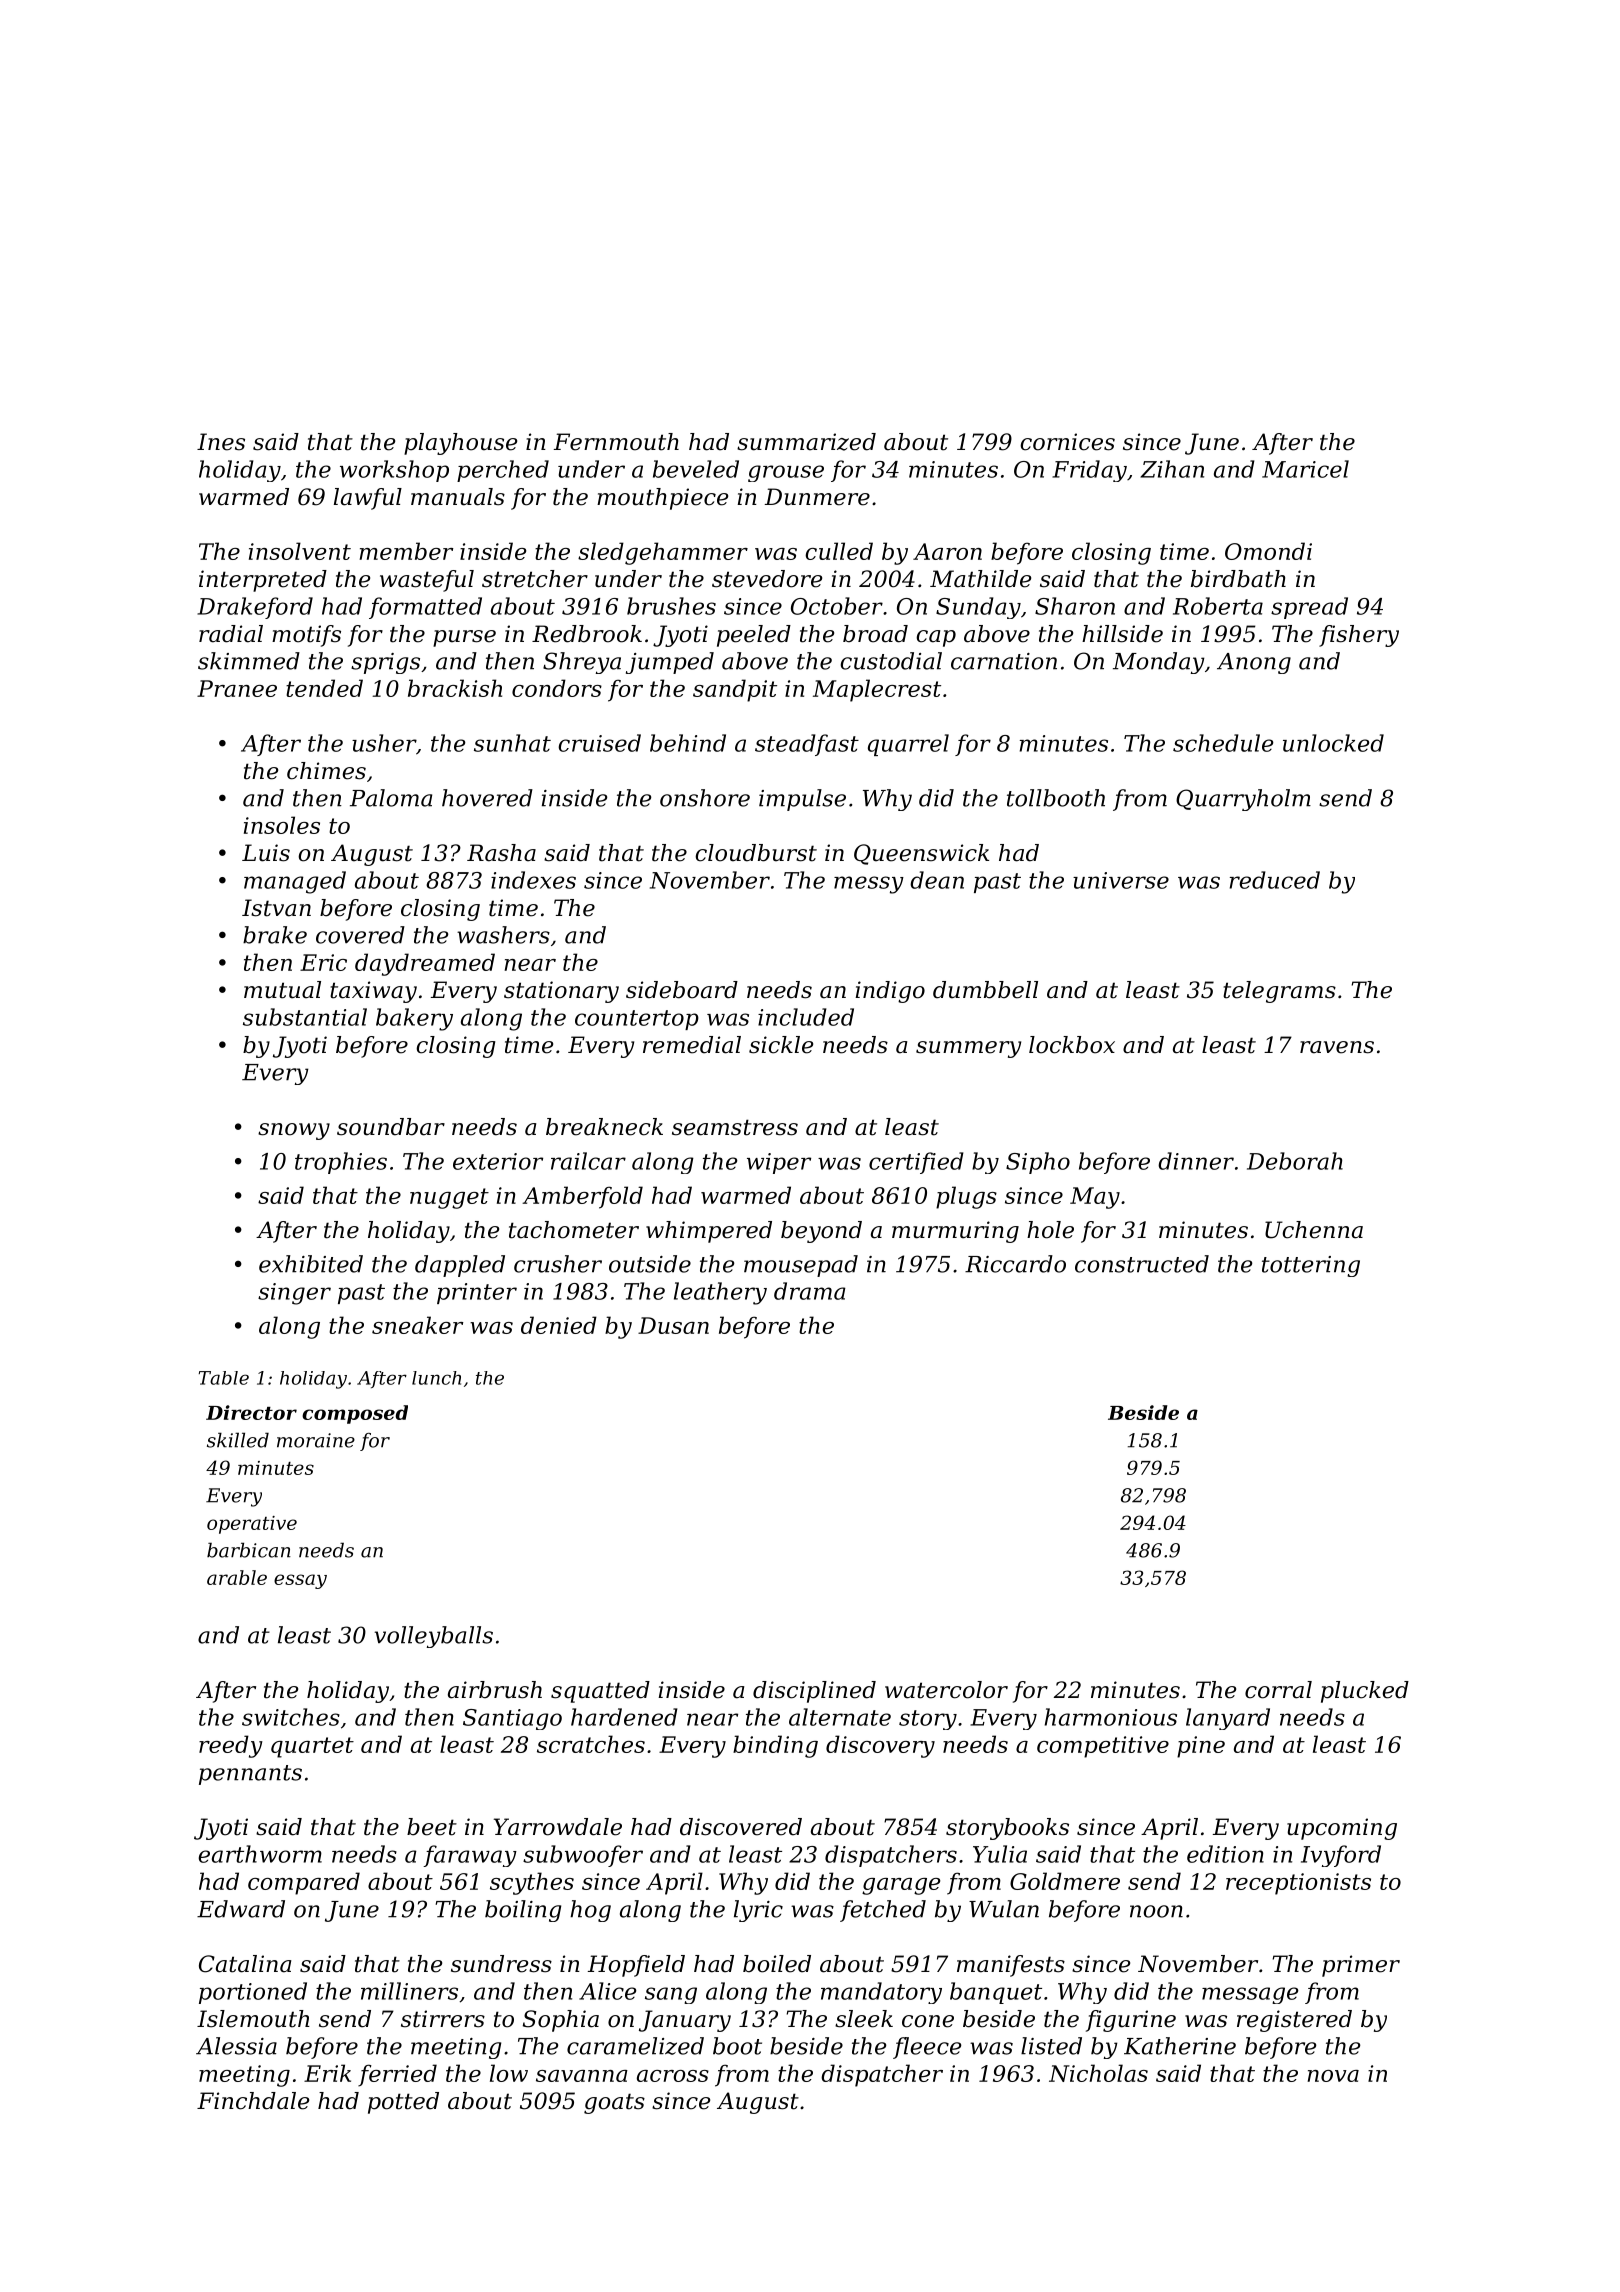 The image size is (1620, 2292). I want to click on Maplecrest, so click(877, 690).
